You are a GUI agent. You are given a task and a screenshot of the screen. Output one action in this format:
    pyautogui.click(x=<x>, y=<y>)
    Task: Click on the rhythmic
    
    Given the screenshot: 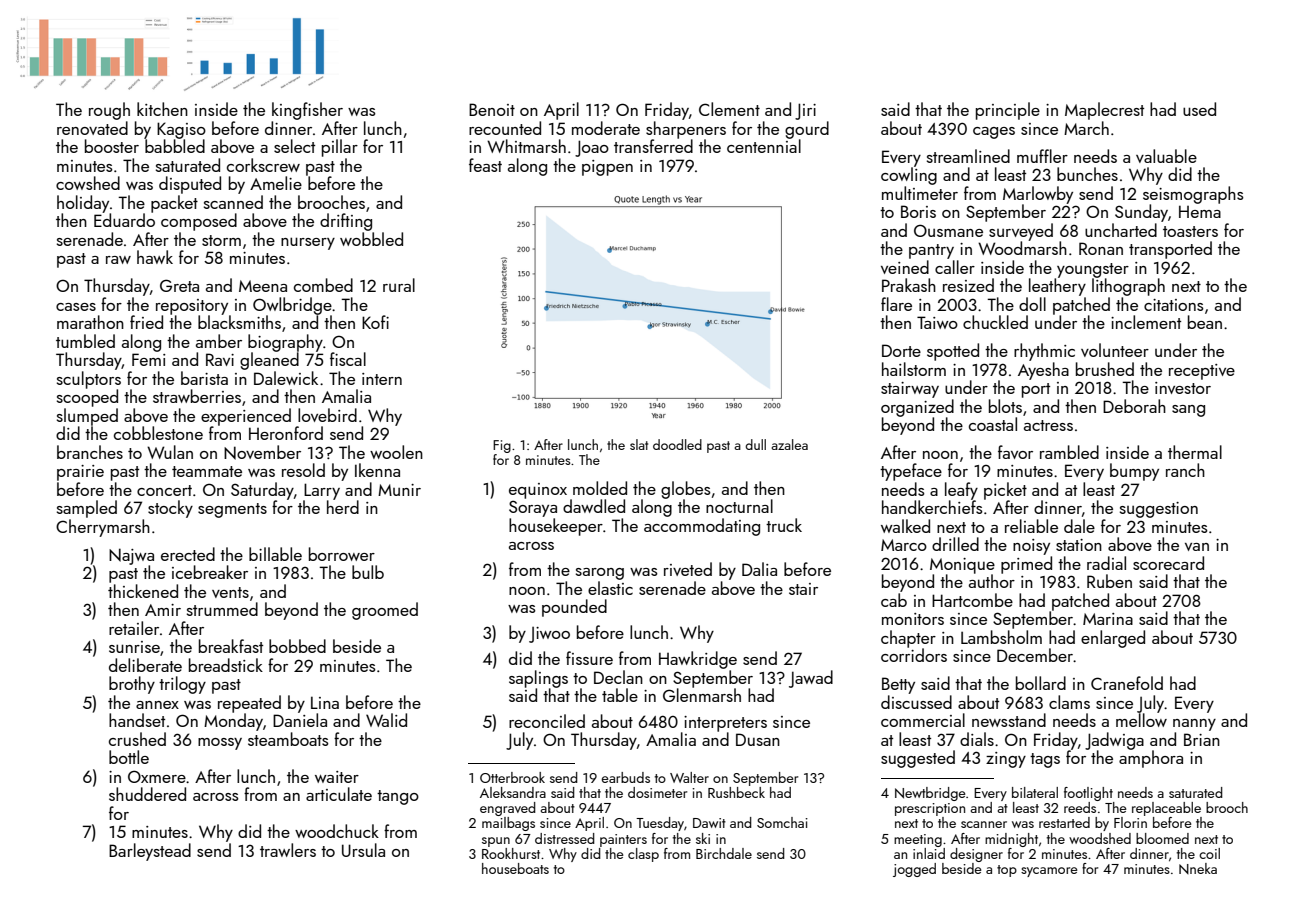 What is the action you would take?
    pyautogui.click(x=1044, y=352)
